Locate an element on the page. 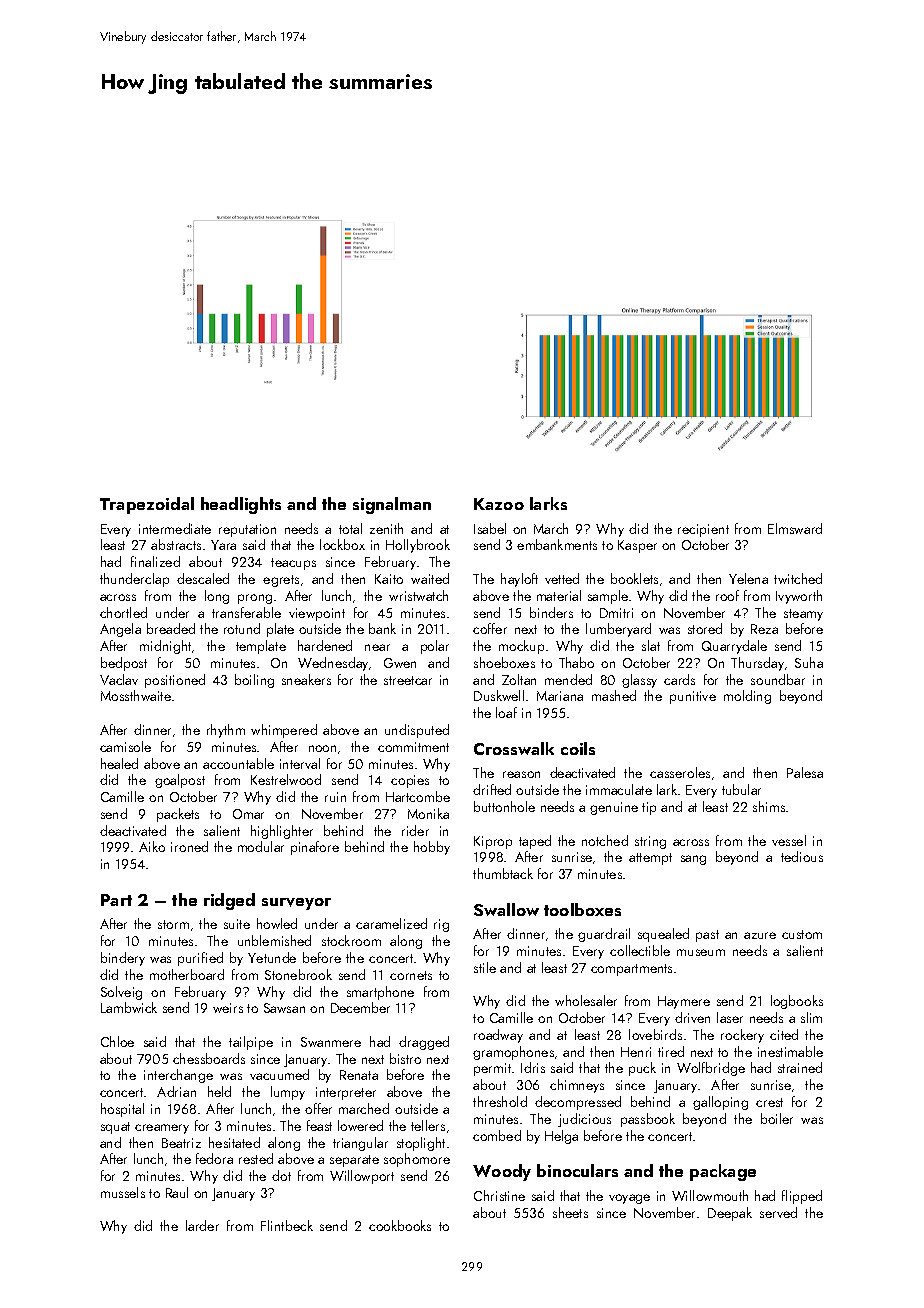 The width and height of the page is (924, 1308). Flintbeck is located at coordinates (287, 1225).
